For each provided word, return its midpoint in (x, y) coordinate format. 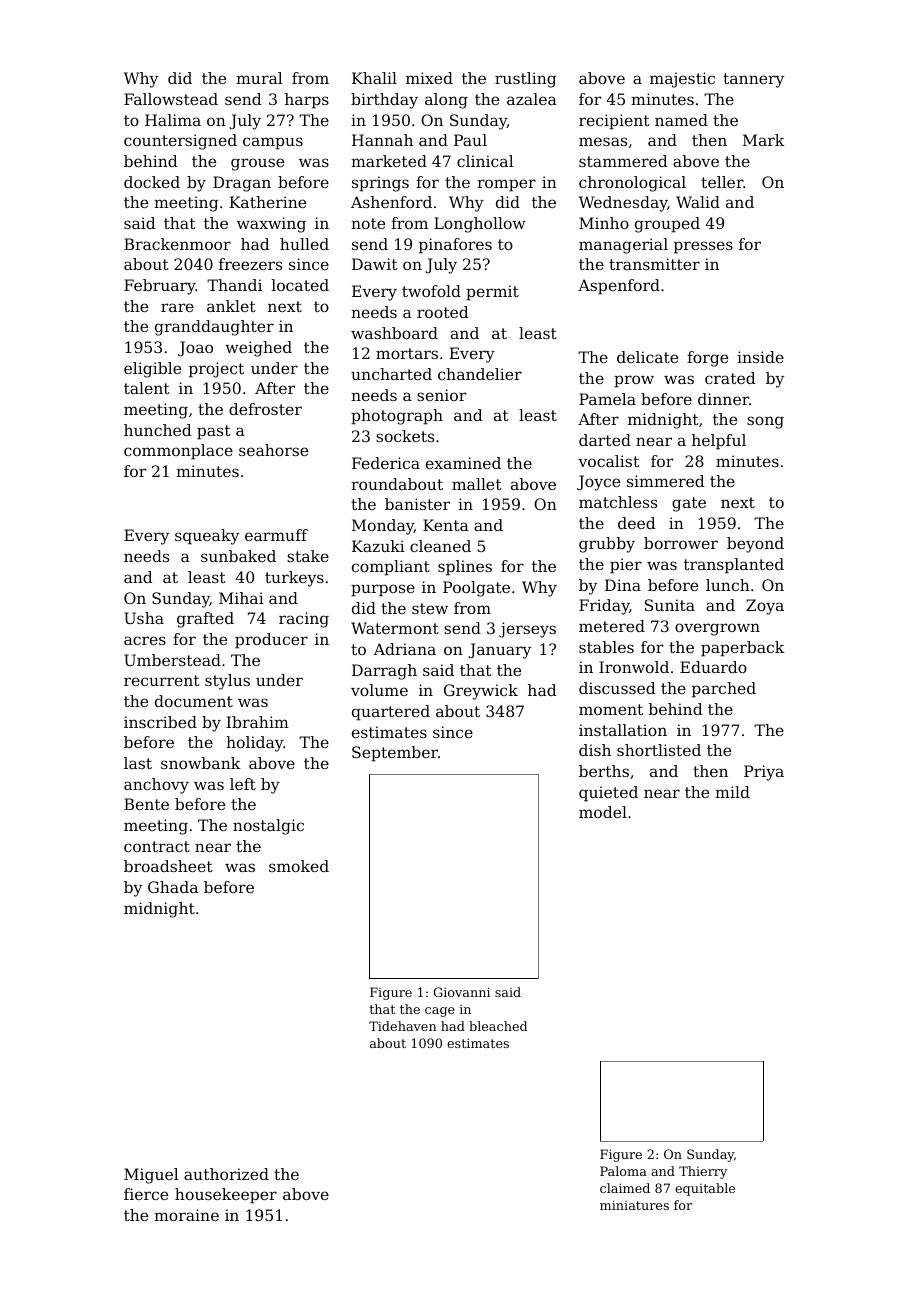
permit (492, 293)
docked (152, 182)
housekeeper (226, 1196)
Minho (604, 223)
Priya (764, 773)
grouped (667, 225)
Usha (144, 618)
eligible (152, 370)
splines (465, 568)
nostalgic (268, 827)
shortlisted (659, 750)
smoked (299, 866)
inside (760, 357)
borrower (681, 543)
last (138, 763)
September (395, 754)
